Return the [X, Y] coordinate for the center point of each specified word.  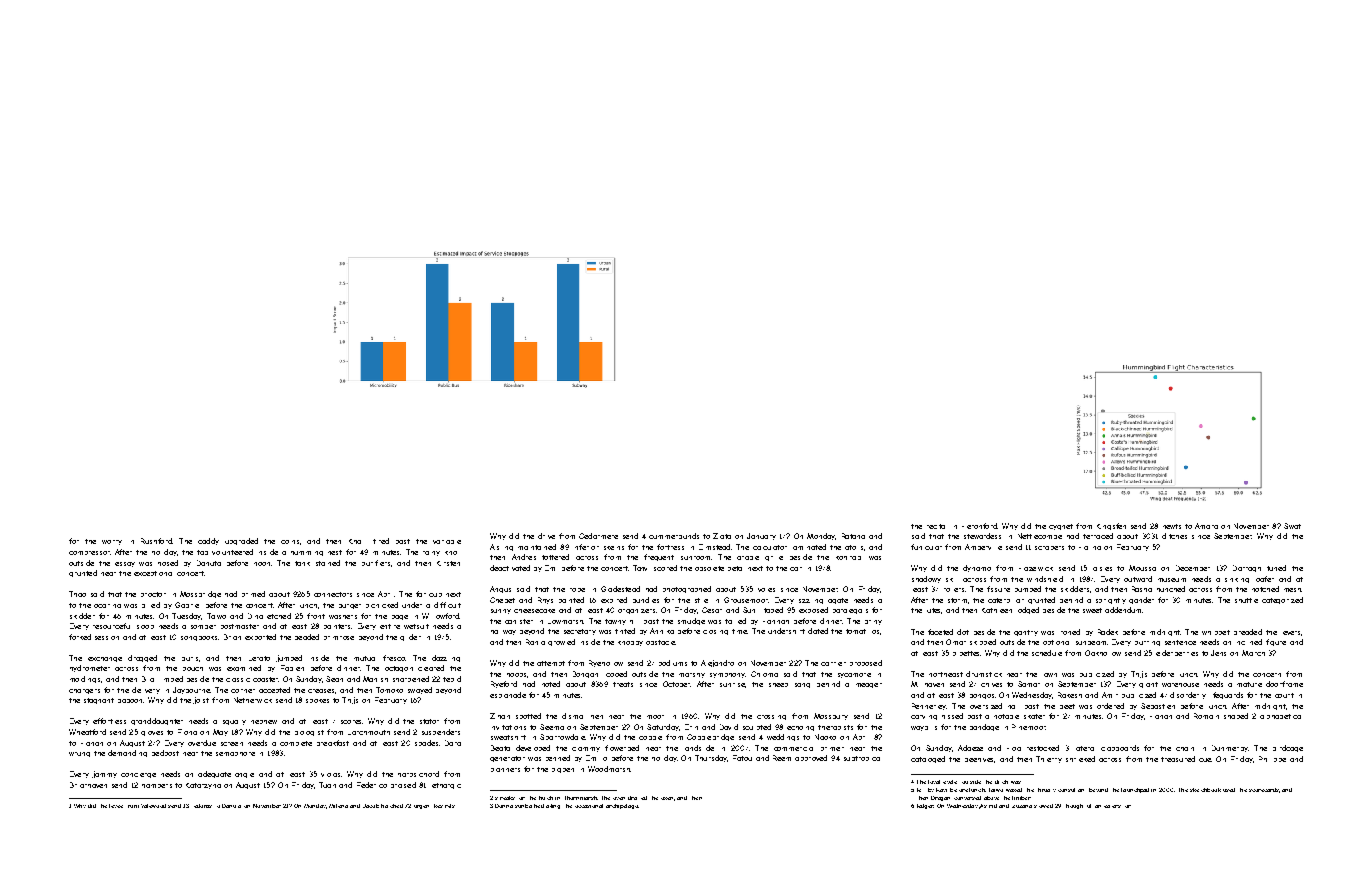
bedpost [165, 753]
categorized [1282, 600]
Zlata [722, 536]
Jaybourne [191, 690]
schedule [1047, 653]
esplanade [508, 695]
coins [290, 542]
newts [1172, 526]
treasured [1178, 759]
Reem [782, 758]
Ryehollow [606, 663]
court [1284, 695]
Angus [500, 589]
